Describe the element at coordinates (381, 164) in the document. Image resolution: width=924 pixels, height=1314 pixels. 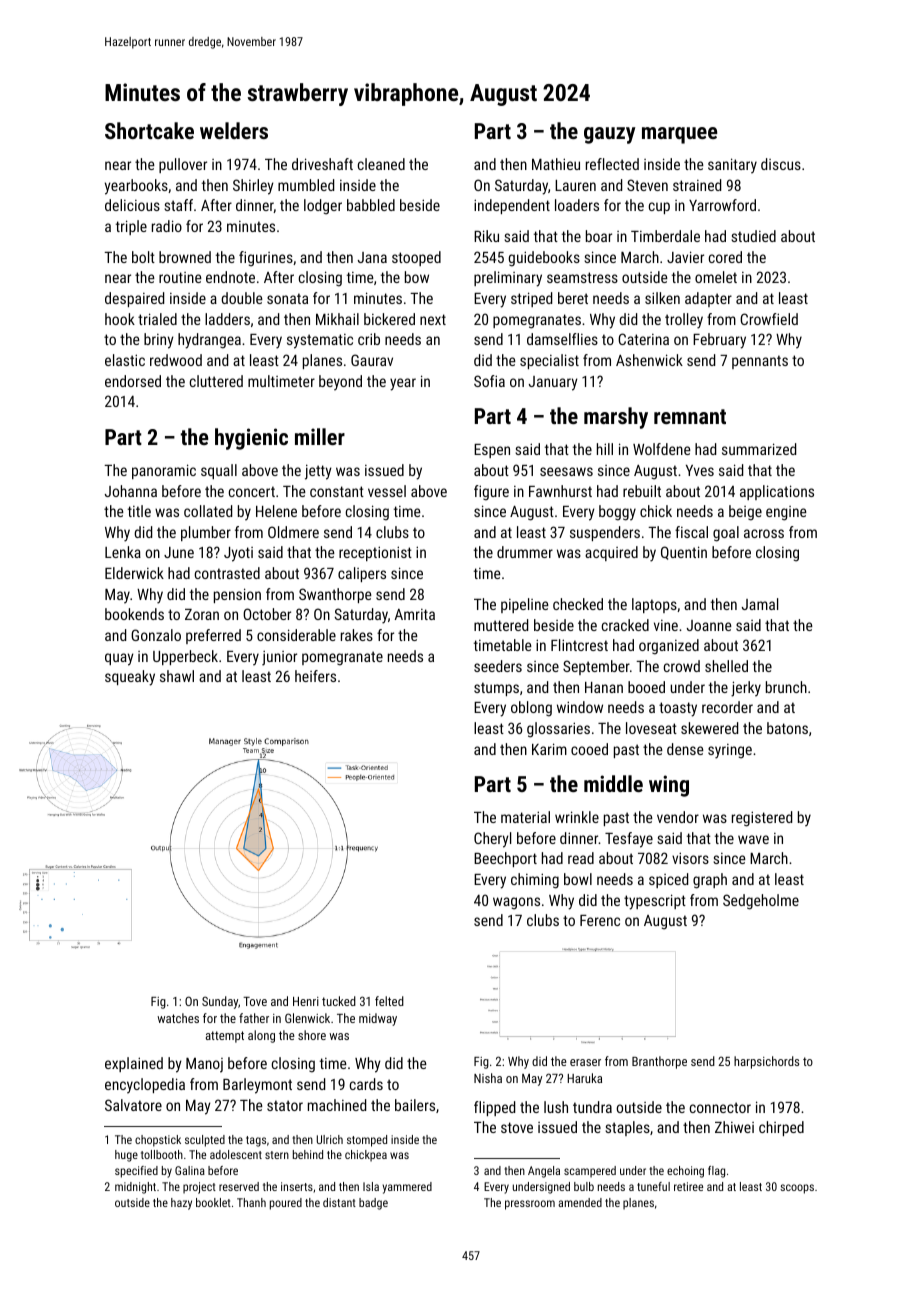
I see `cleaned` at that location.
